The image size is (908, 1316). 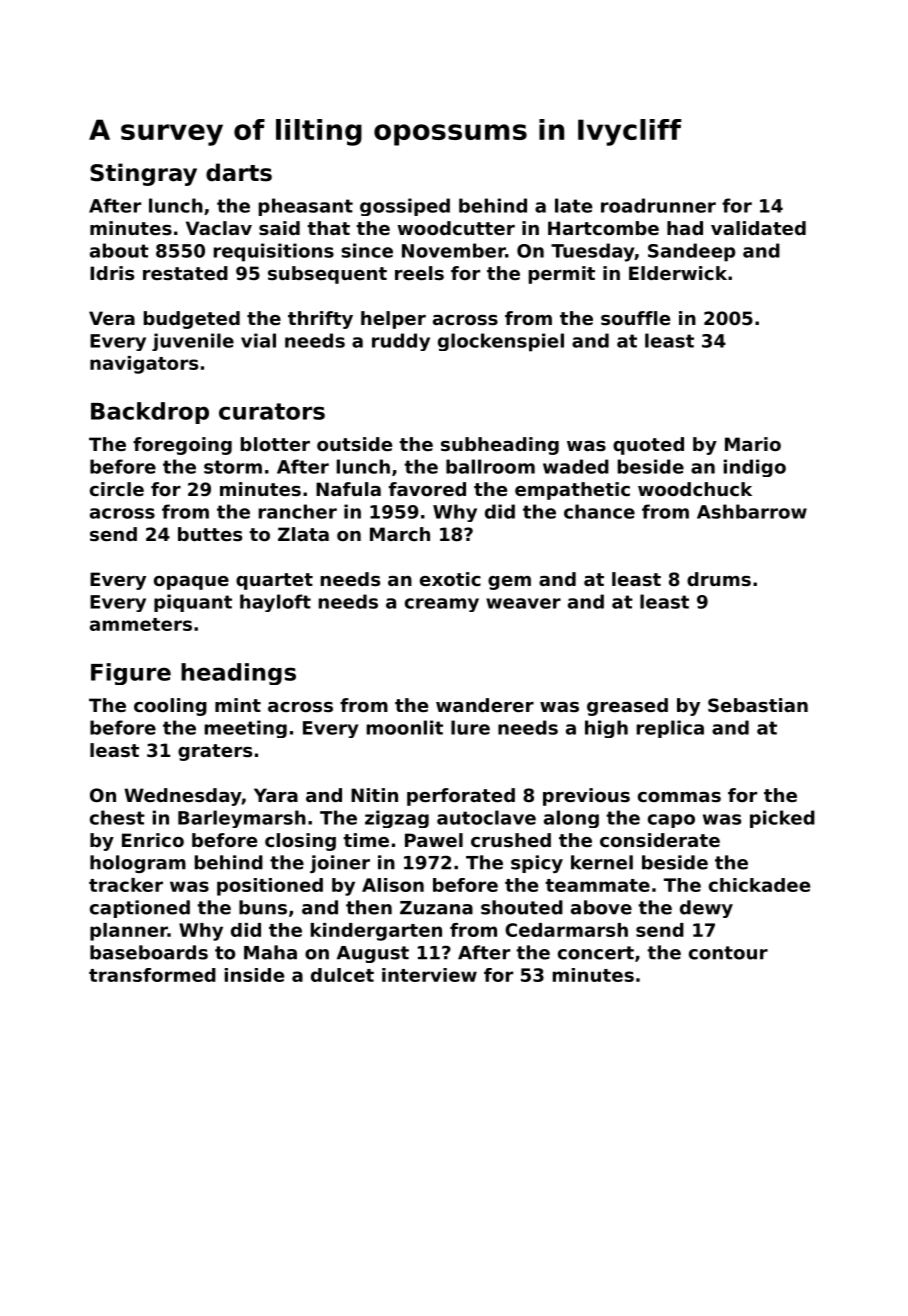 I want to click on darts, so click(x=239, y=172).
